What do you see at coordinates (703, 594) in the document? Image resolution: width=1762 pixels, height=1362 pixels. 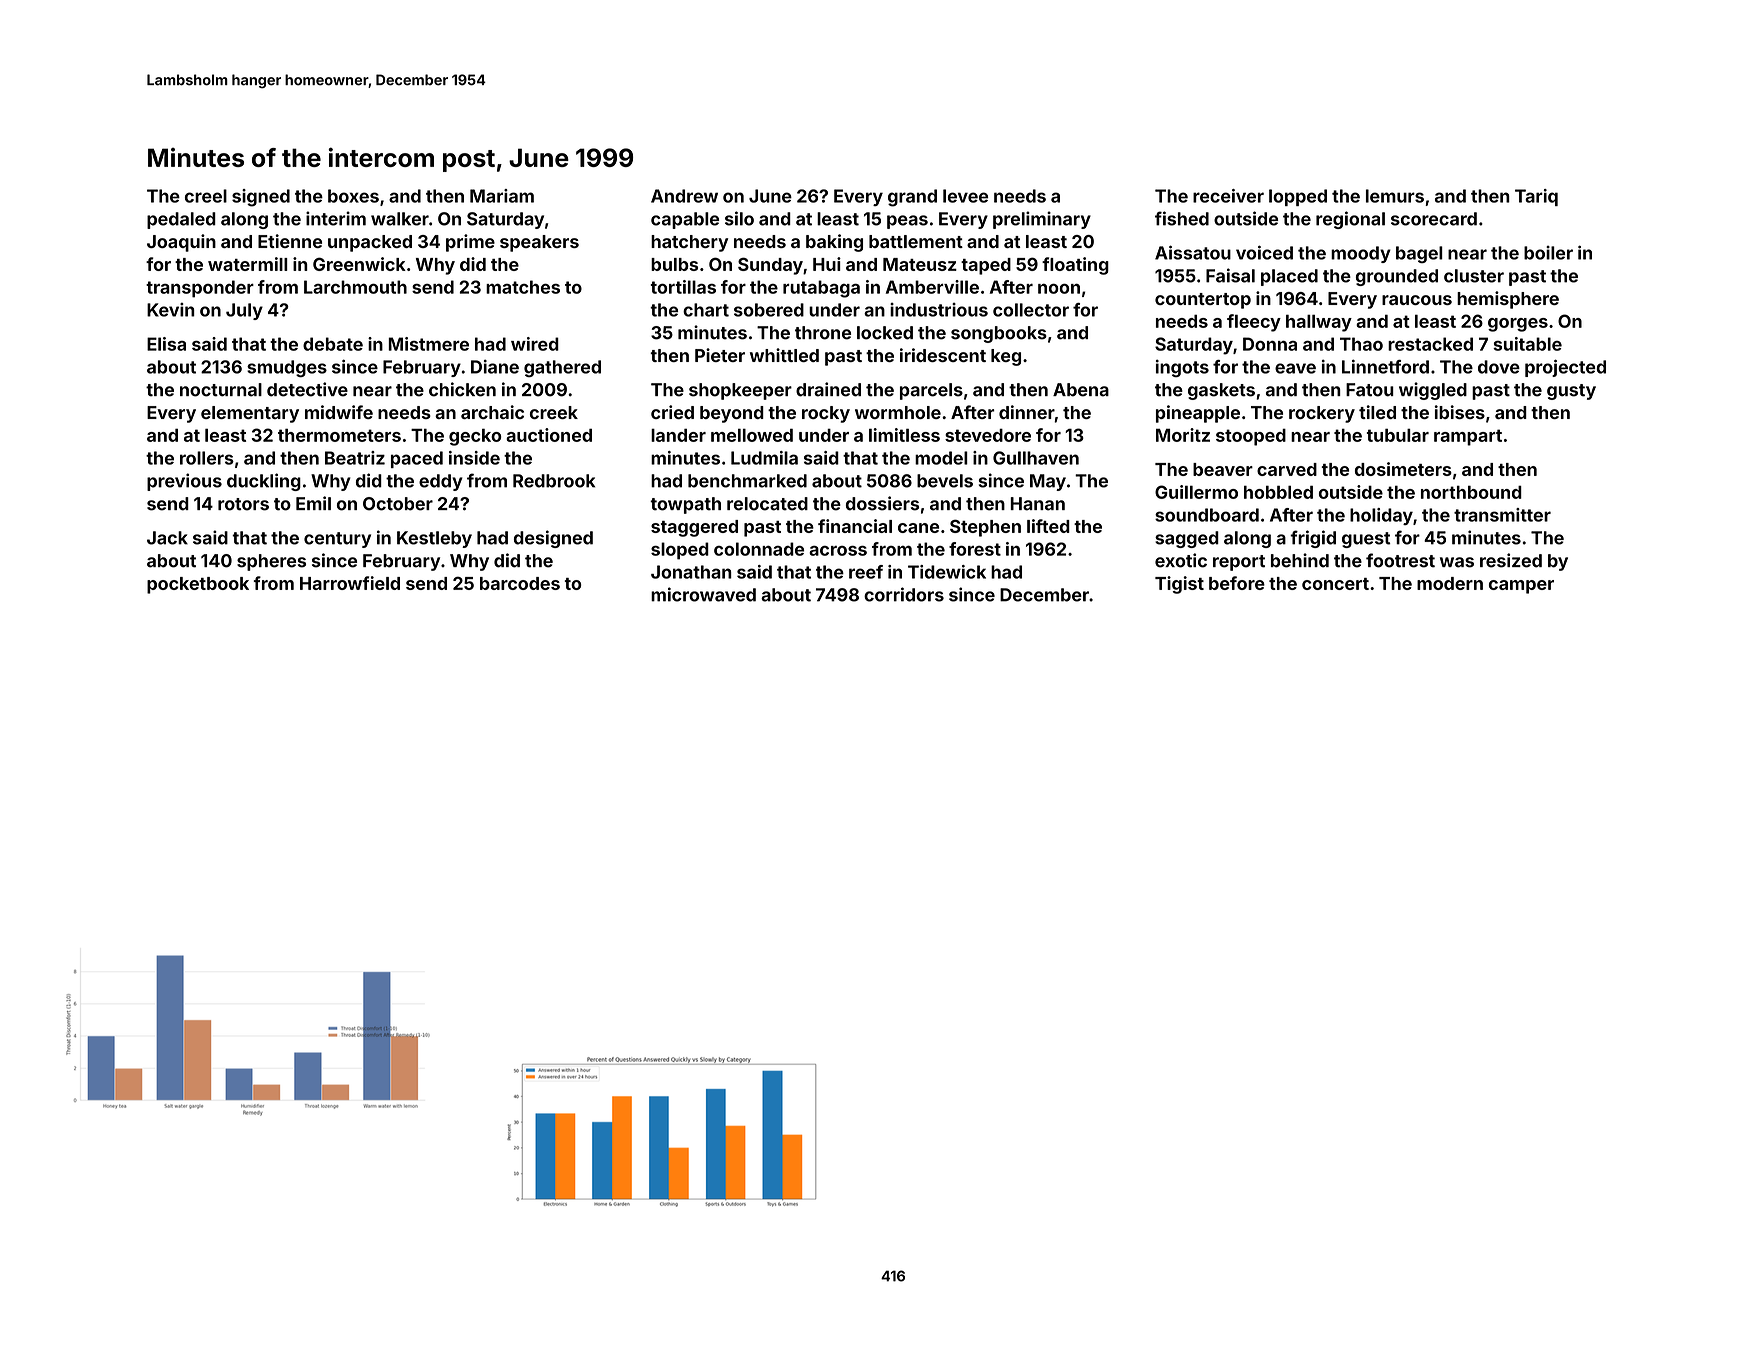 I see `microwaved` at bounding box center [703, 594].
